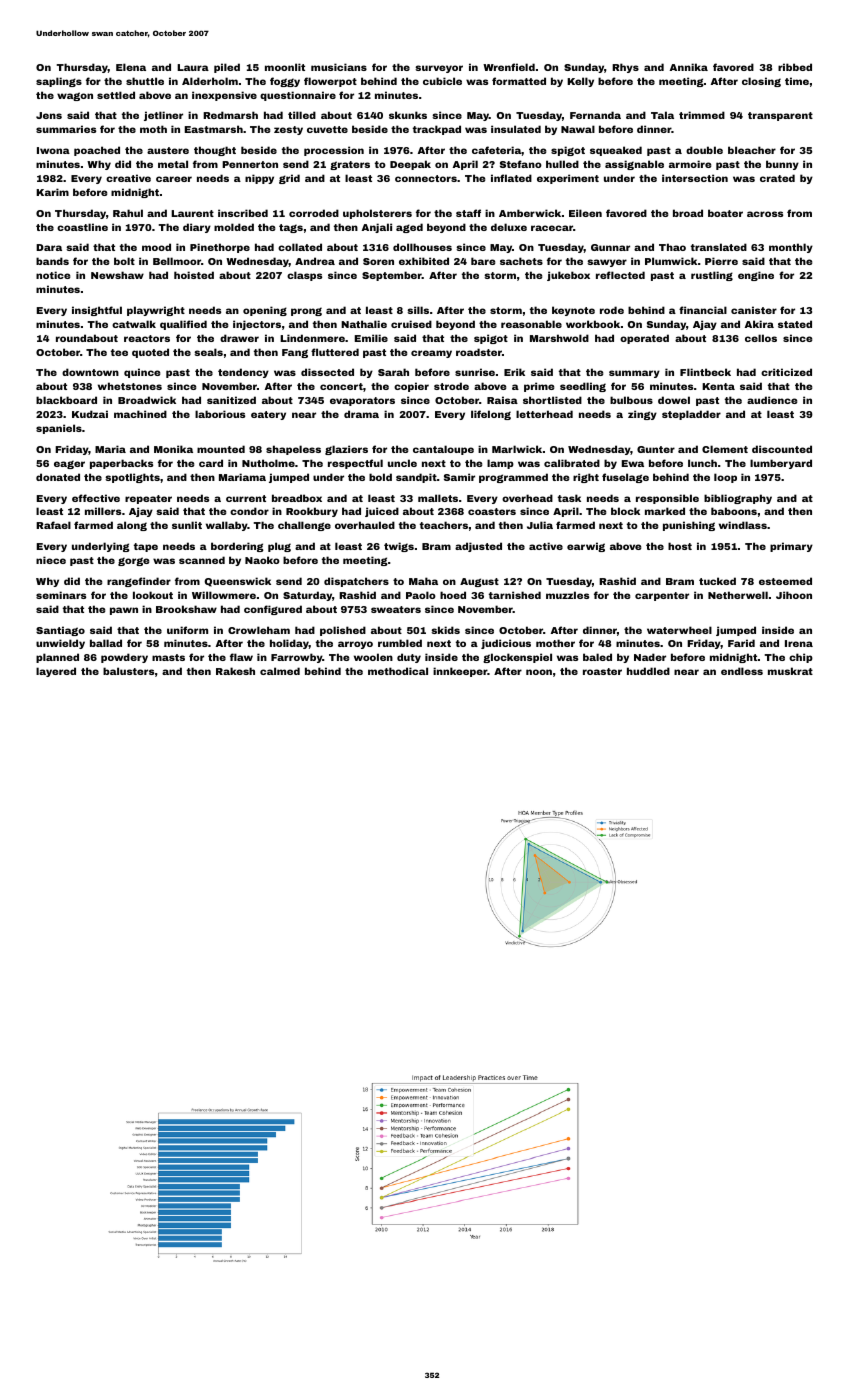 Image resolution: width=849 pixels, height=1400 pixels. Describe the element at coordinates (327, 372) in the screenshot. I see `dissected` at that location.
